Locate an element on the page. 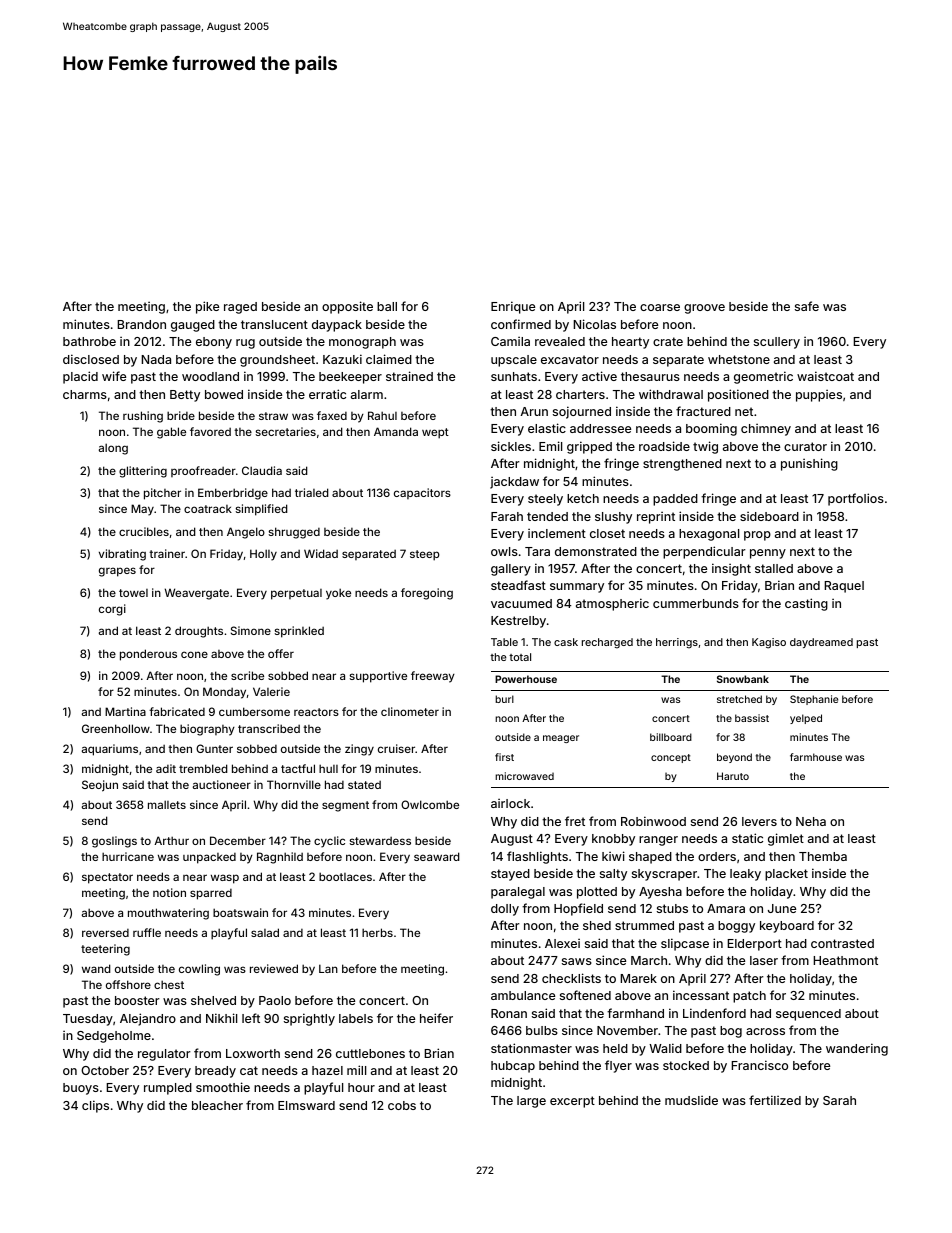  Sedgeholme is located at coordinates (114, 1037).
